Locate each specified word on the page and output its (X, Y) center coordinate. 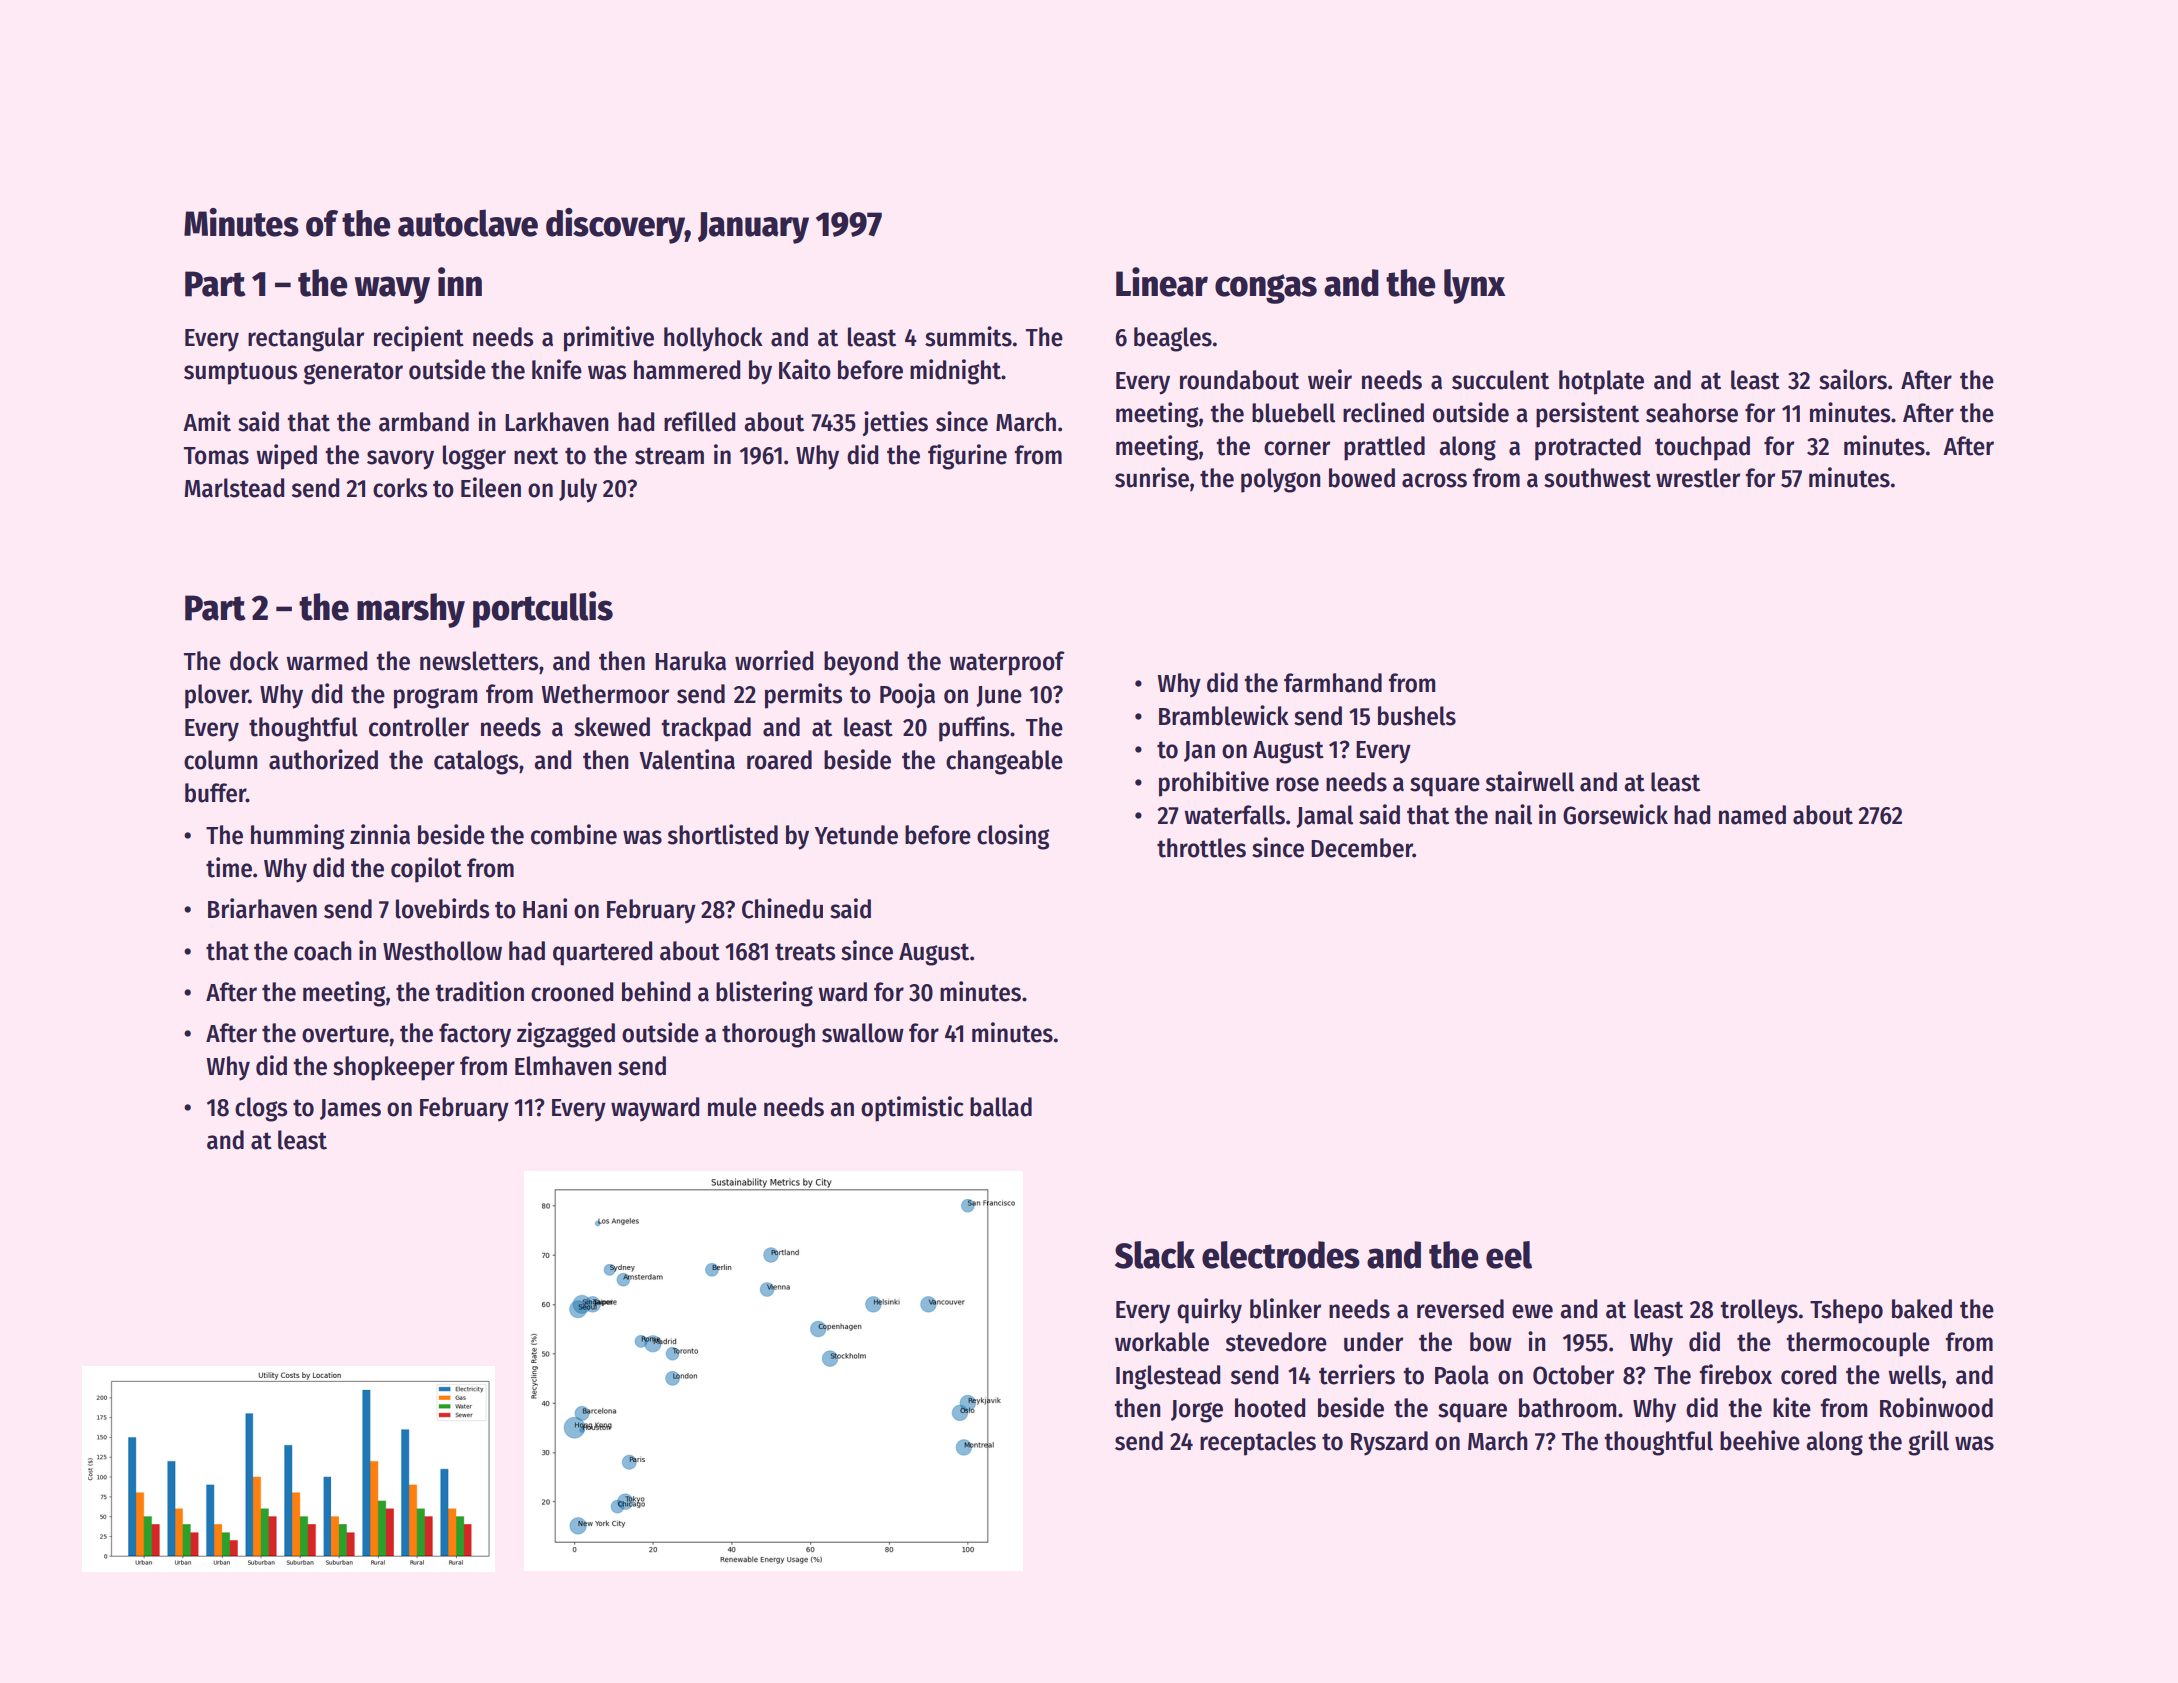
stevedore (1276, 1342)
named (1752, 815)
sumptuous (240, 373)
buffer (215, 793)
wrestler (1698, 478)
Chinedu (782, 908)
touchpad (1702, 448)
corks (400, 488)
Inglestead (1168, 1377)
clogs (261, 1109)
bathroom (1567, 1408)
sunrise (1152, 477)
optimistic (912, 1109)
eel (1509, 1255)
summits (968, 336)
